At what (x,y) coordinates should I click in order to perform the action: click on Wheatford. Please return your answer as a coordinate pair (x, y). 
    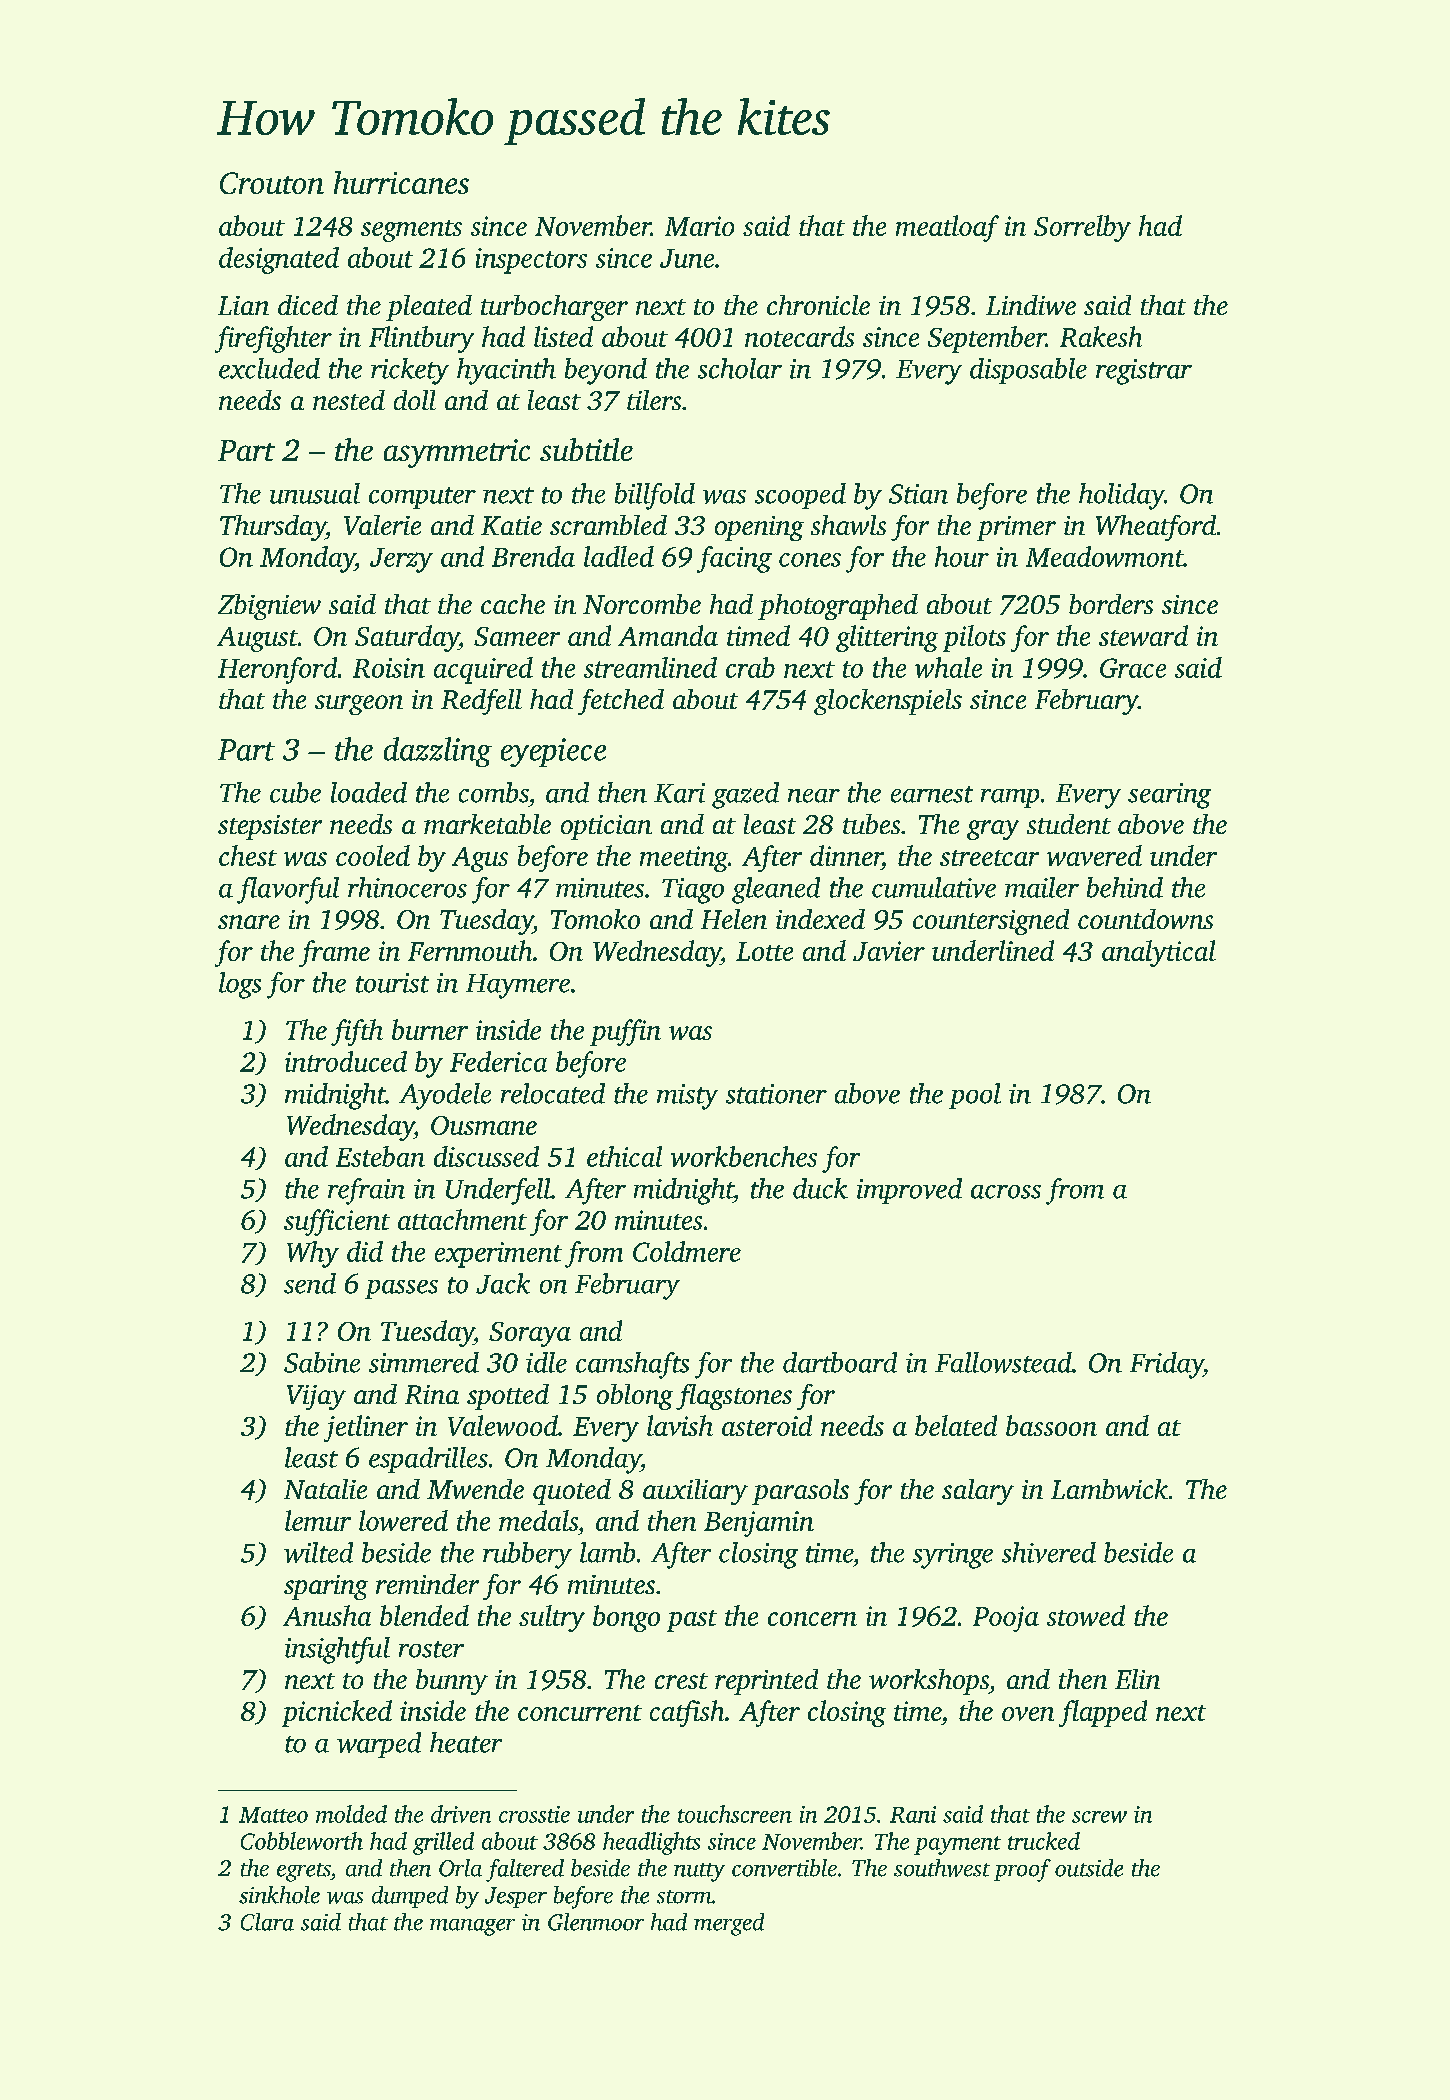
    Looking at the image, I should click on (1156, 528).
